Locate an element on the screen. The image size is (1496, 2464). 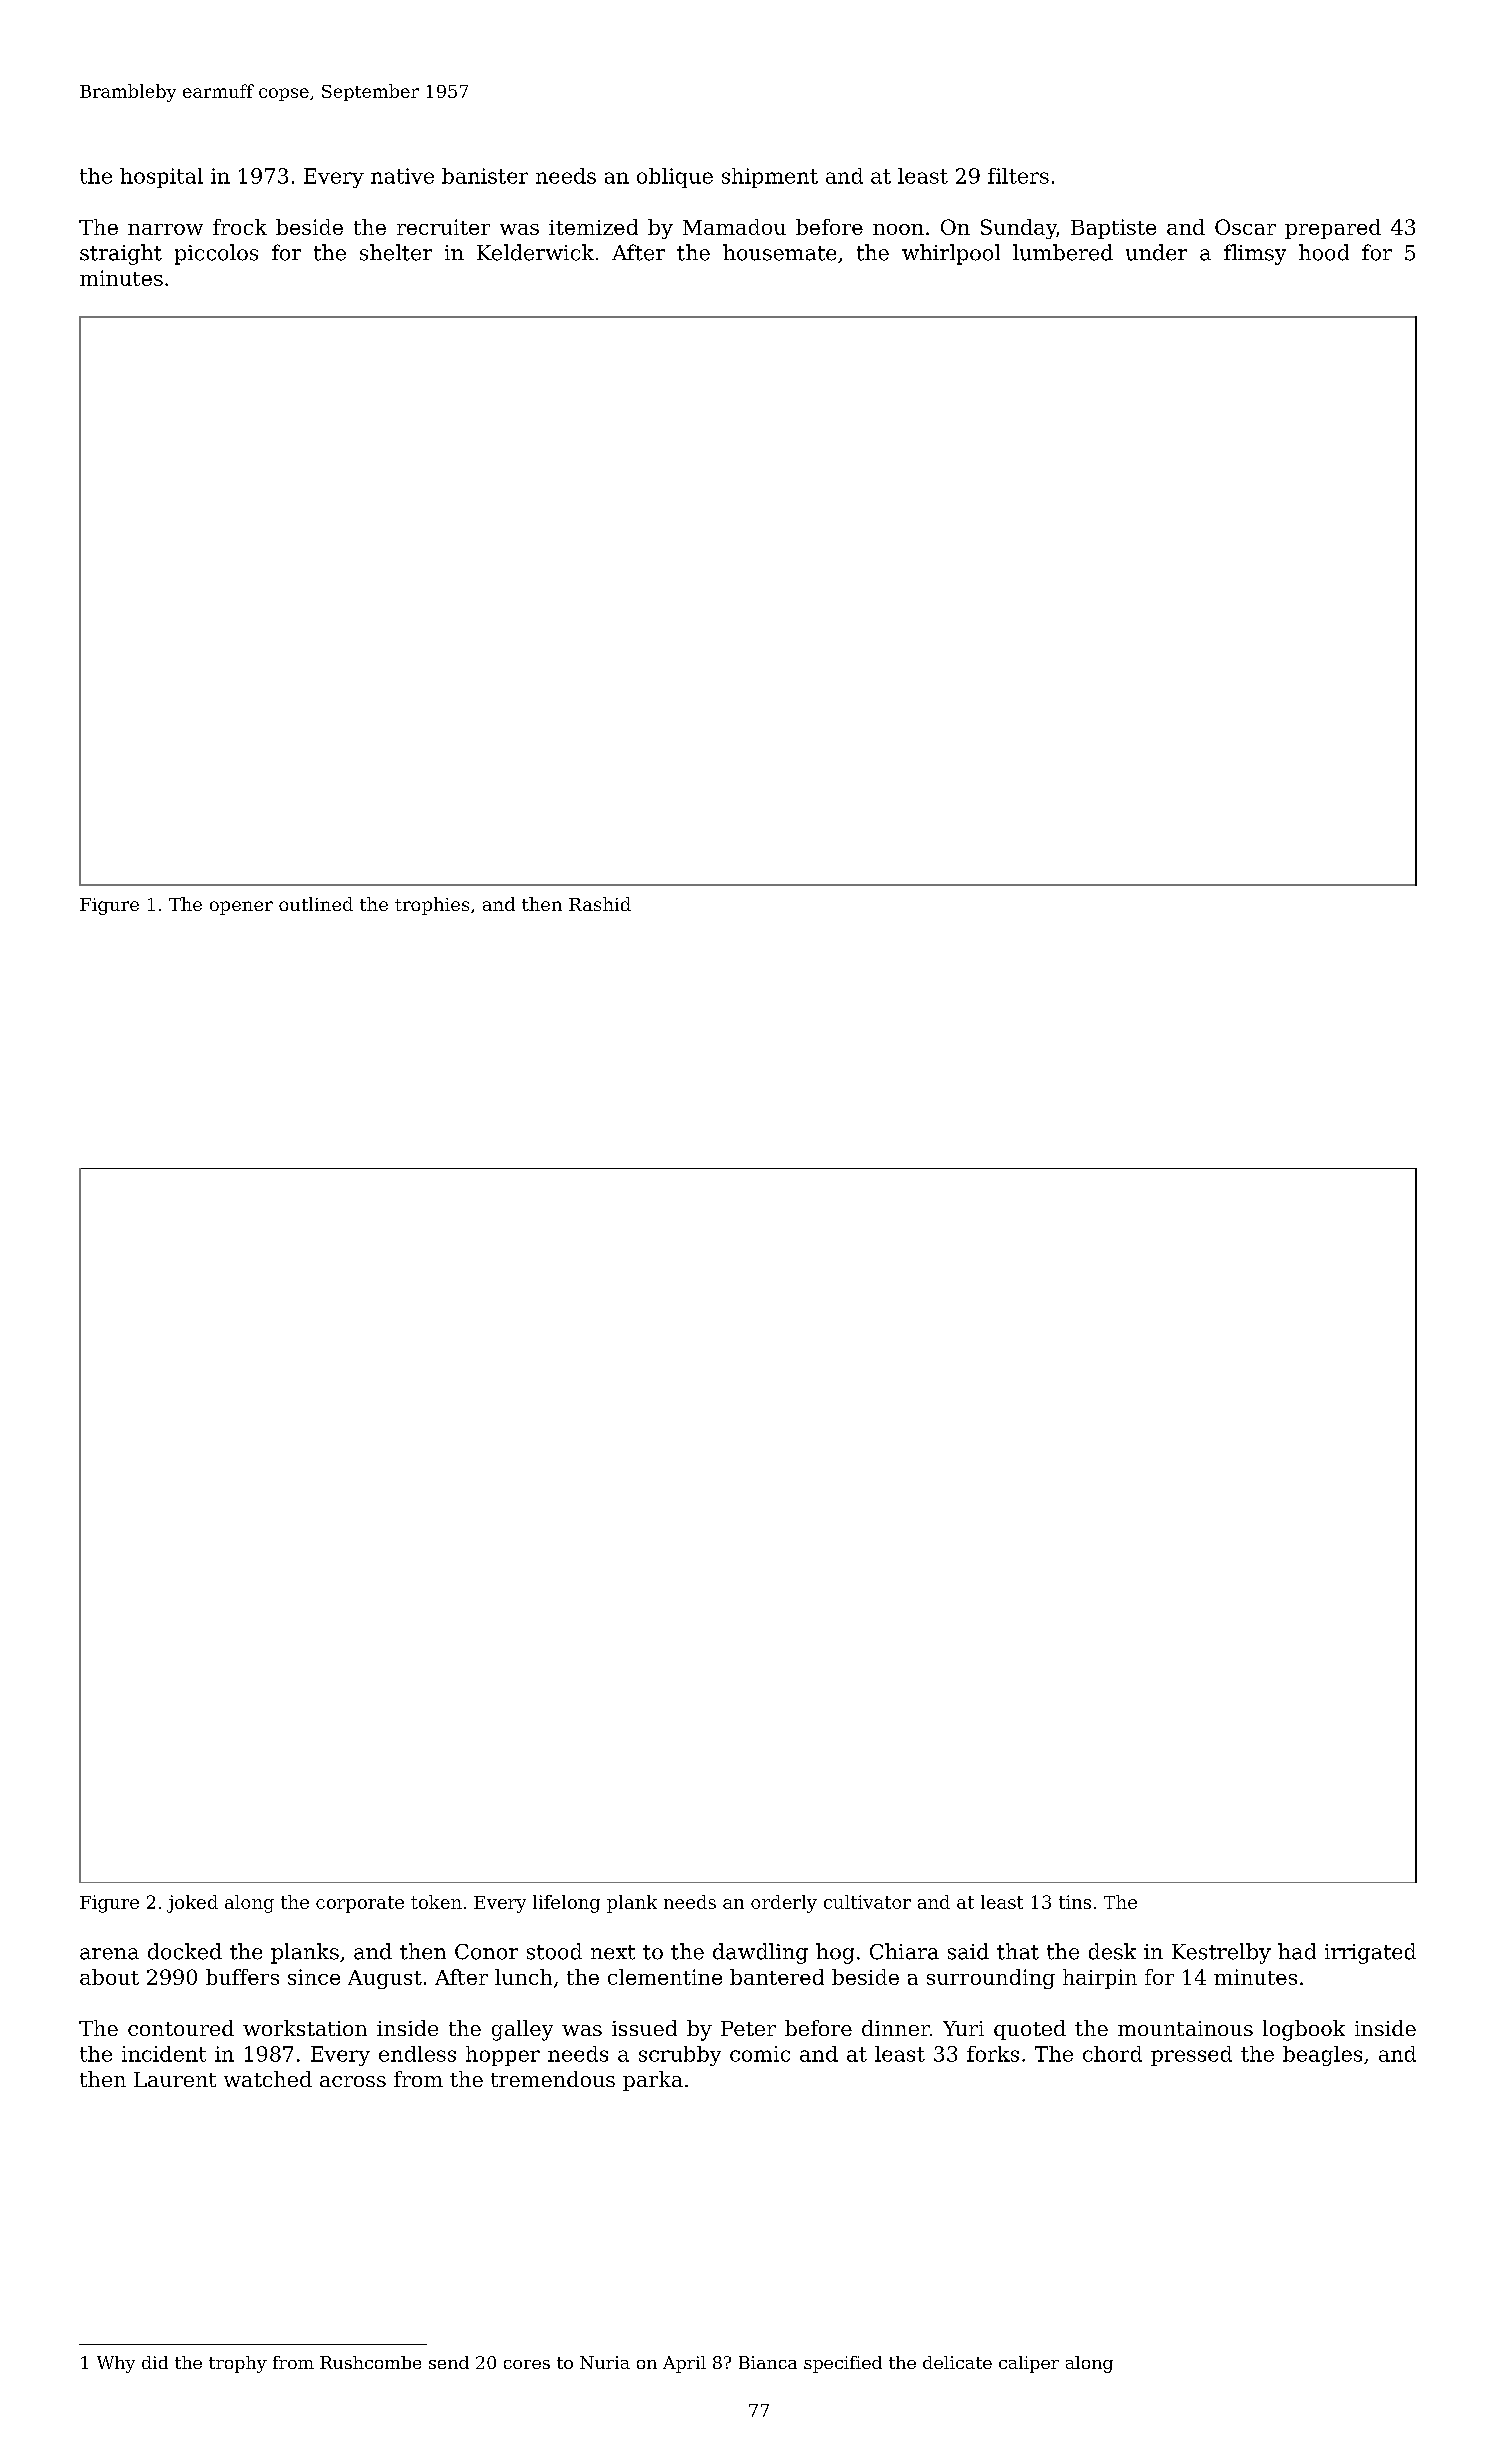
hood is located at coordinates (1324, 252).
